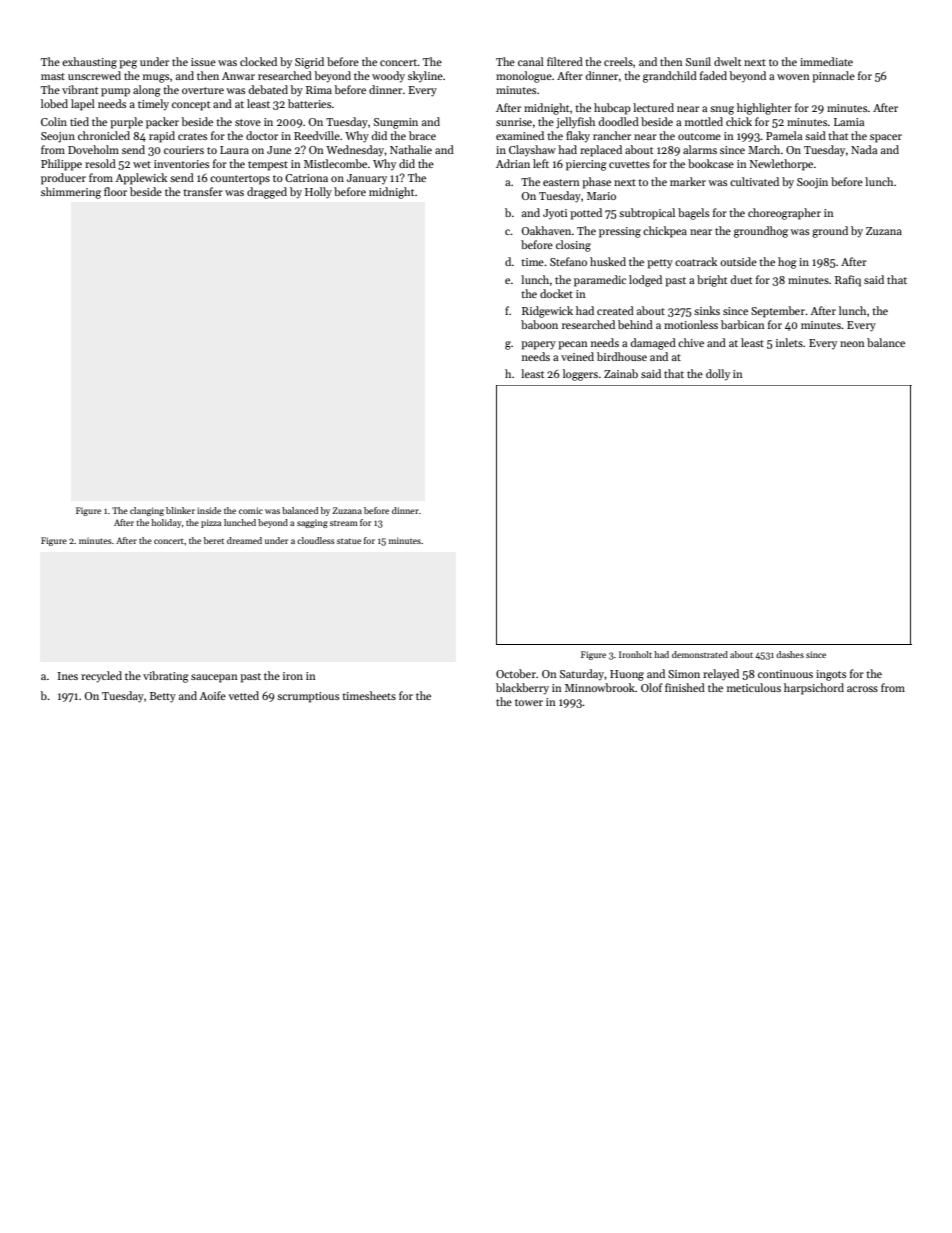 Image resolution: width=952 pixels, height=1233 pixels. Describe the element at coordinates (743, 324) in the image. I see `barbican` at that location.
